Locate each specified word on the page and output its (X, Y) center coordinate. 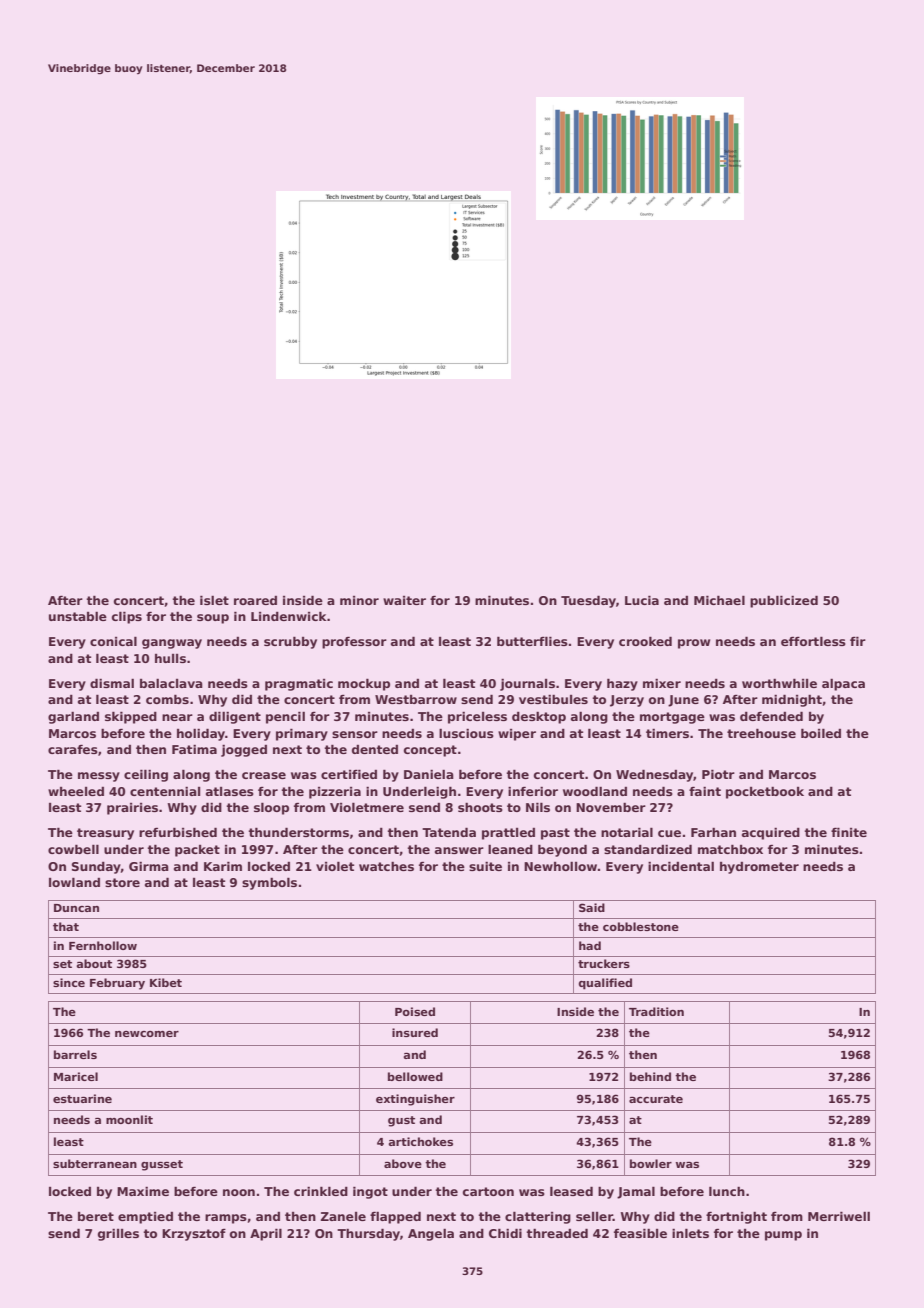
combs (167, 699)
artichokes (420, 1141)
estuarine (82, 1098)
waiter (404, 600)
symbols (269, 883)
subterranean (95, 1163)
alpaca (843, 685)
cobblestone (641, 926)
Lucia (642, 600)
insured (415, 1032)
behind (650, 1076)
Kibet (166, 982)
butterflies (532, 641)
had (590, 945)
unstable (78, 616)
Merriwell (839, 1216)
